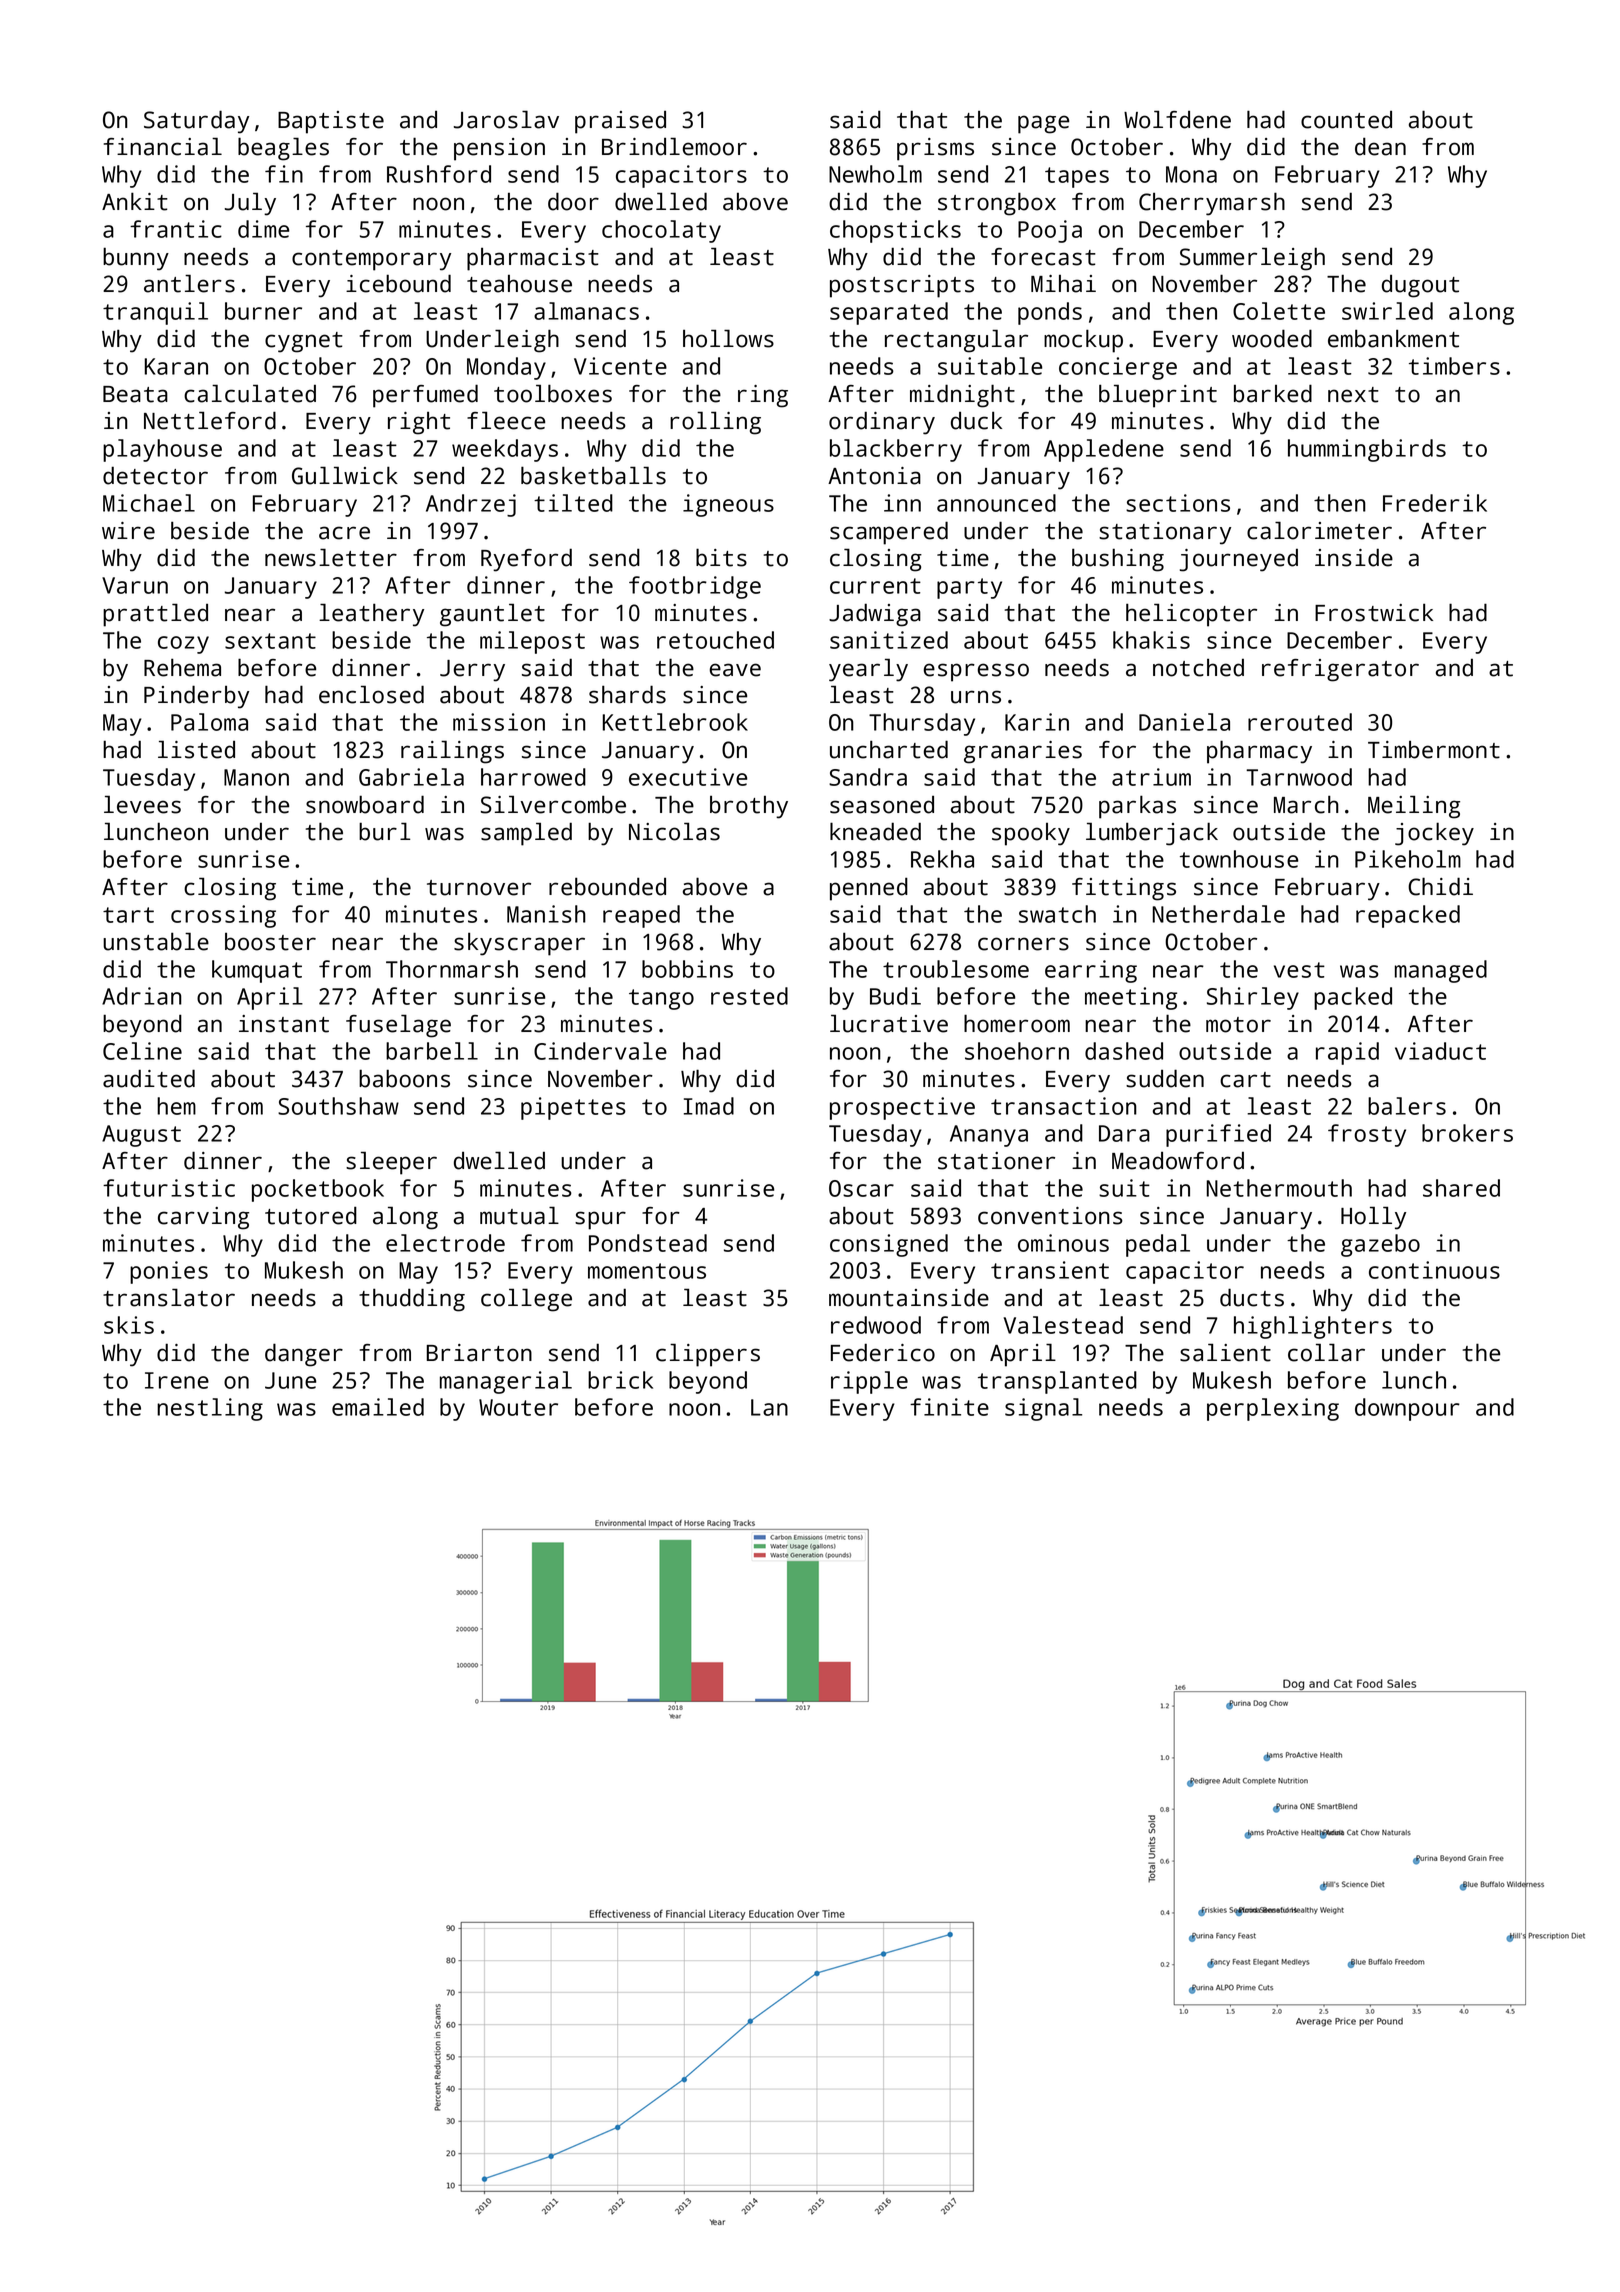 The width and height of the screenshot is (1620, 2292). I want to click on praised, so click(620, 122).
